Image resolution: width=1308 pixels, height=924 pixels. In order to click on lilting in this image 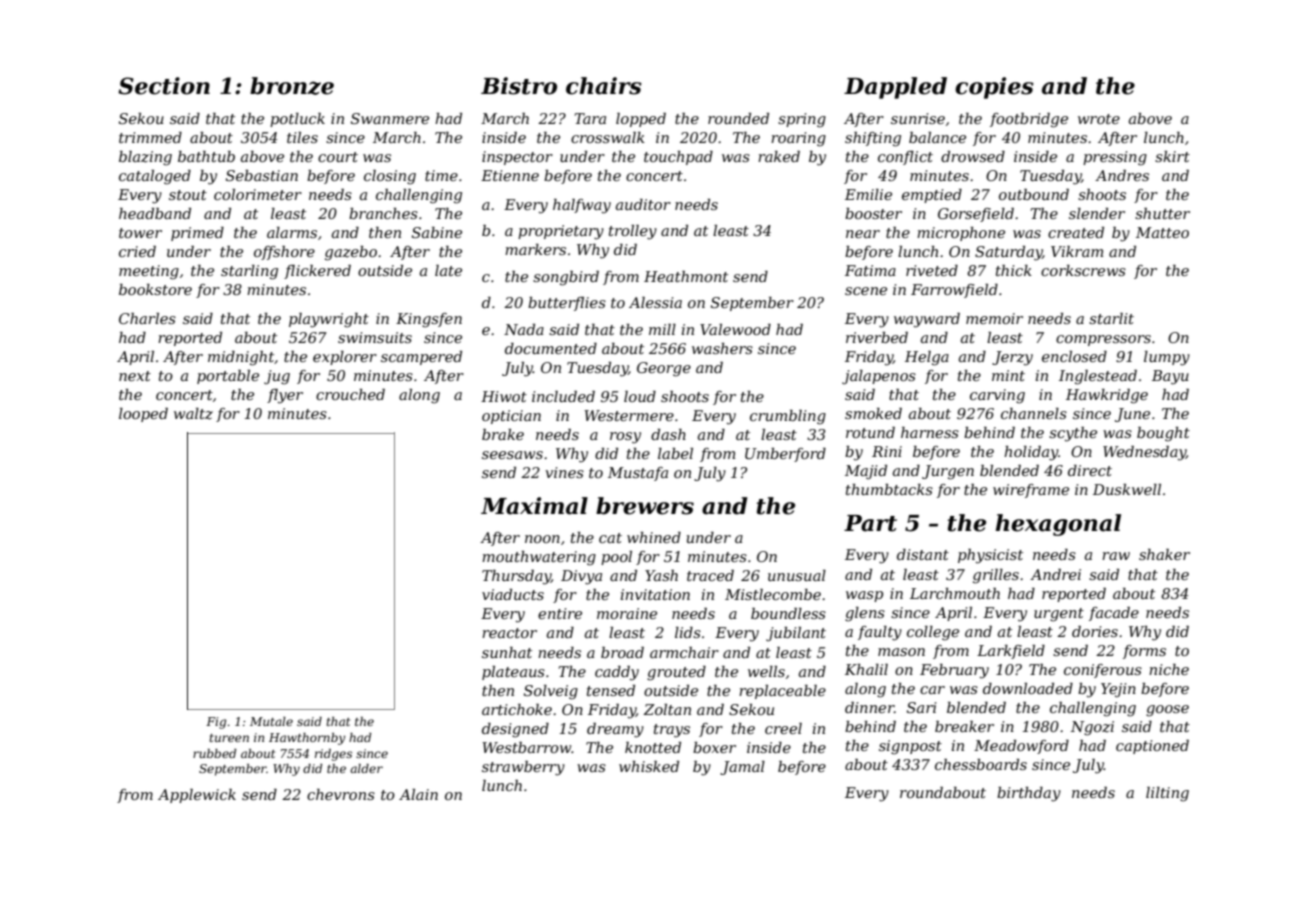, I will do `click(1167, 794)`.
